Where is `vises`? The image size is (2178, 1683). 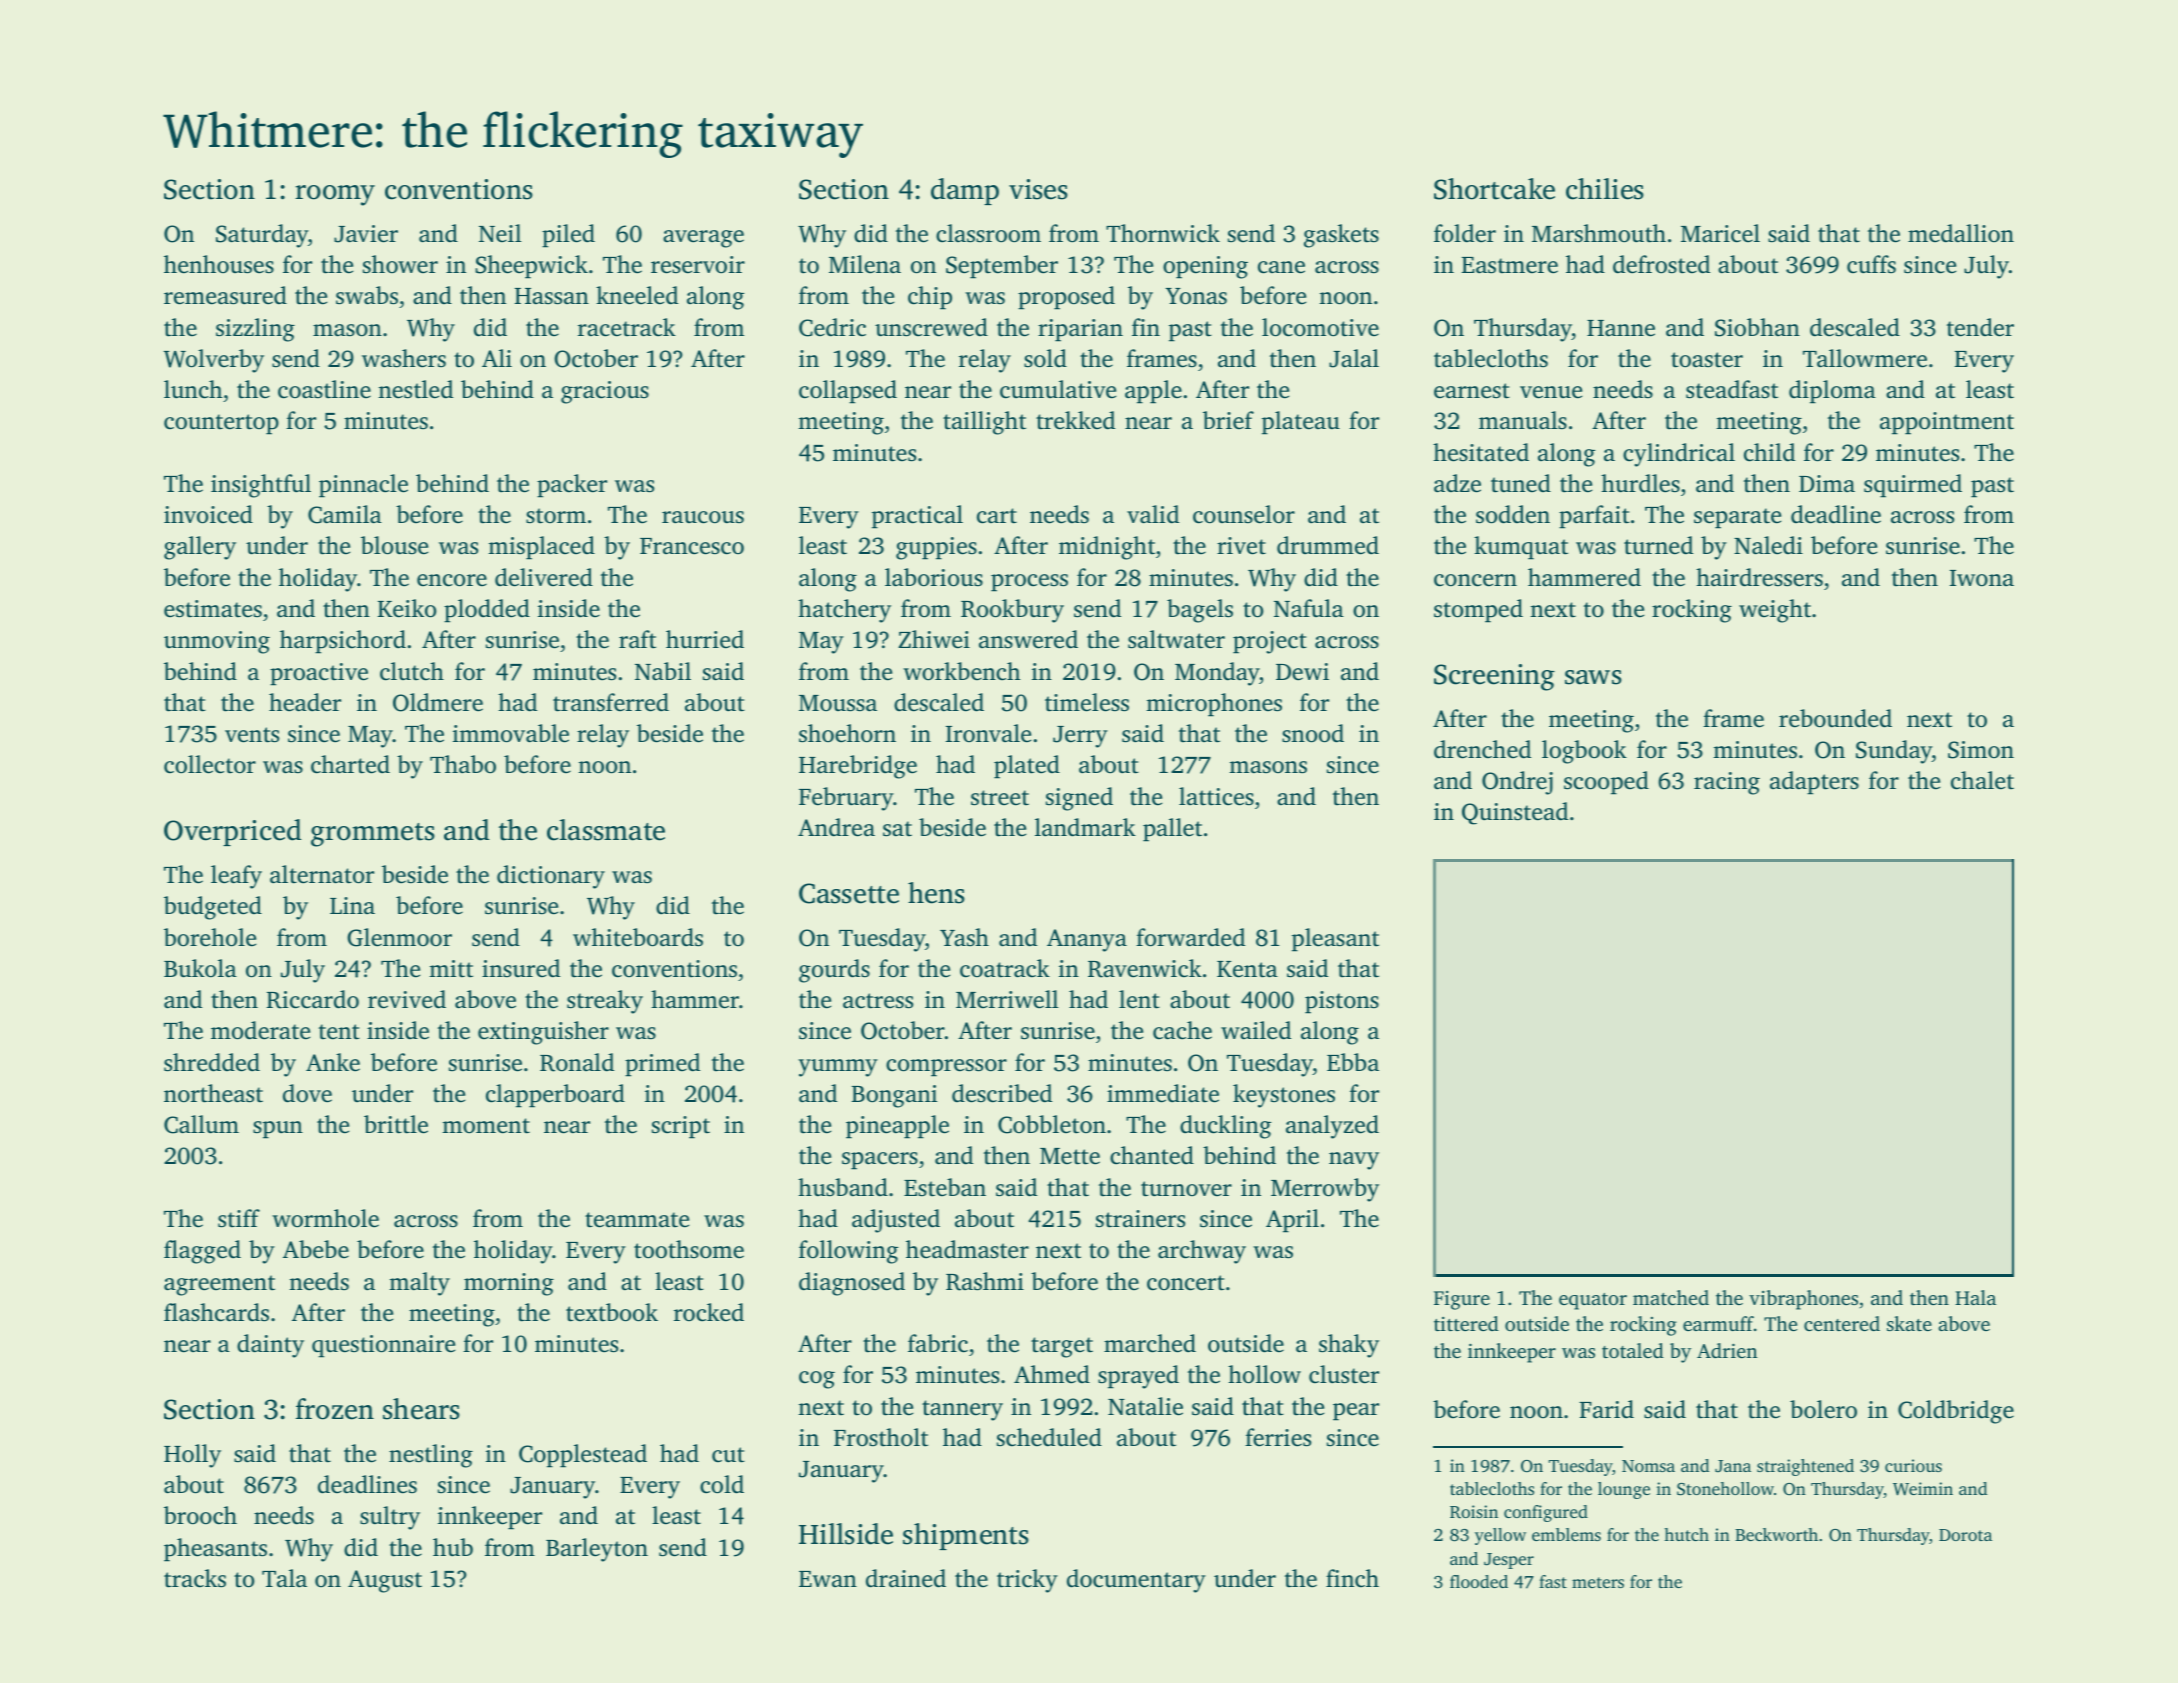 vises is located at coordinates (1038, 189).
